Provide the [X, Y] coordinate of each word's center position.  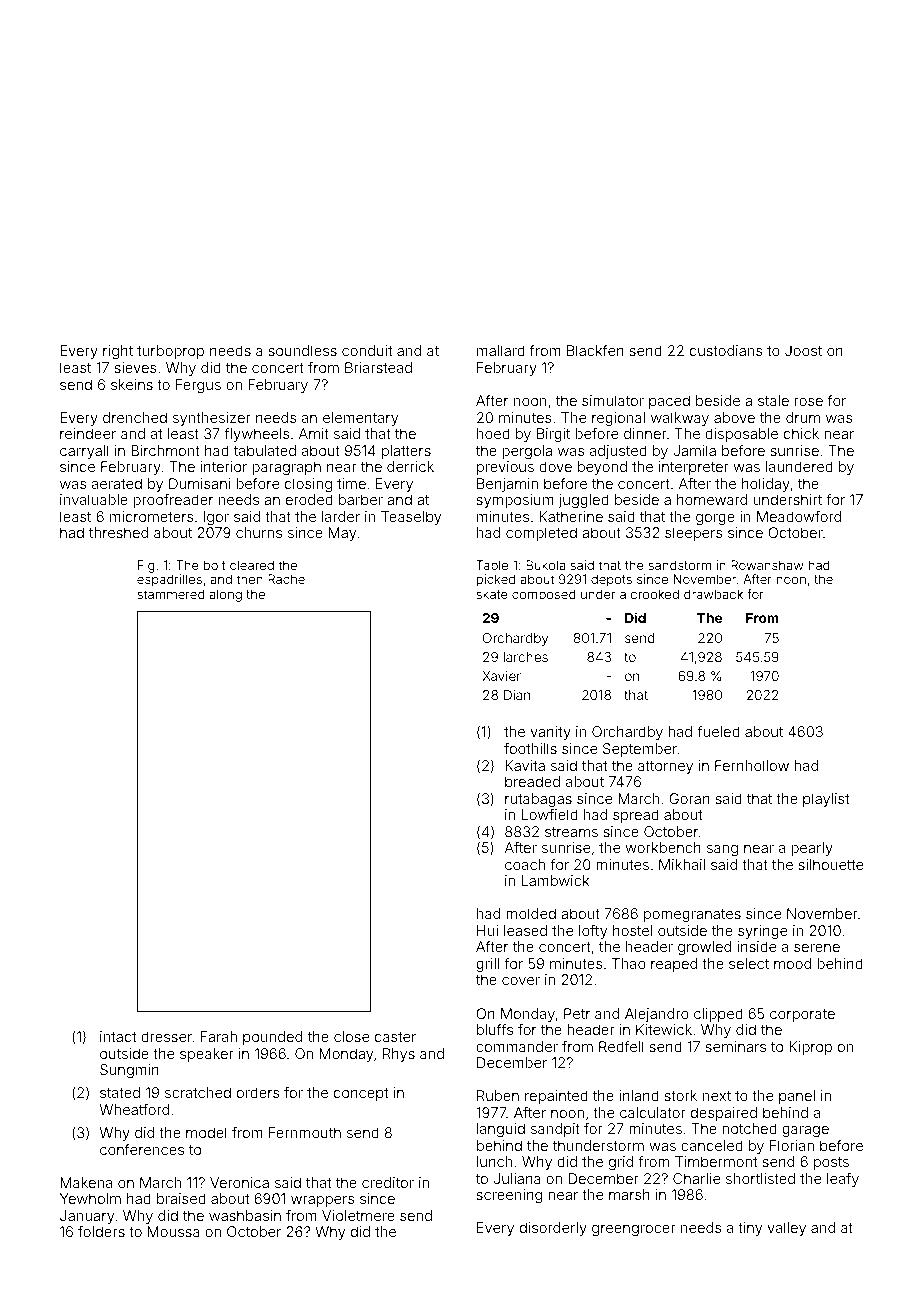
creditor [388, 1182]
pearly [812, 849]
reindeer [88, 433]
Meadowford [799, 516]
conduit [367, 350]
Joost [803, 350]
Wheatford [134, 1109]
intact [118, 1036]
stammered [171, 594]
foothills [530, 748]
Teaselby [411, 518]
